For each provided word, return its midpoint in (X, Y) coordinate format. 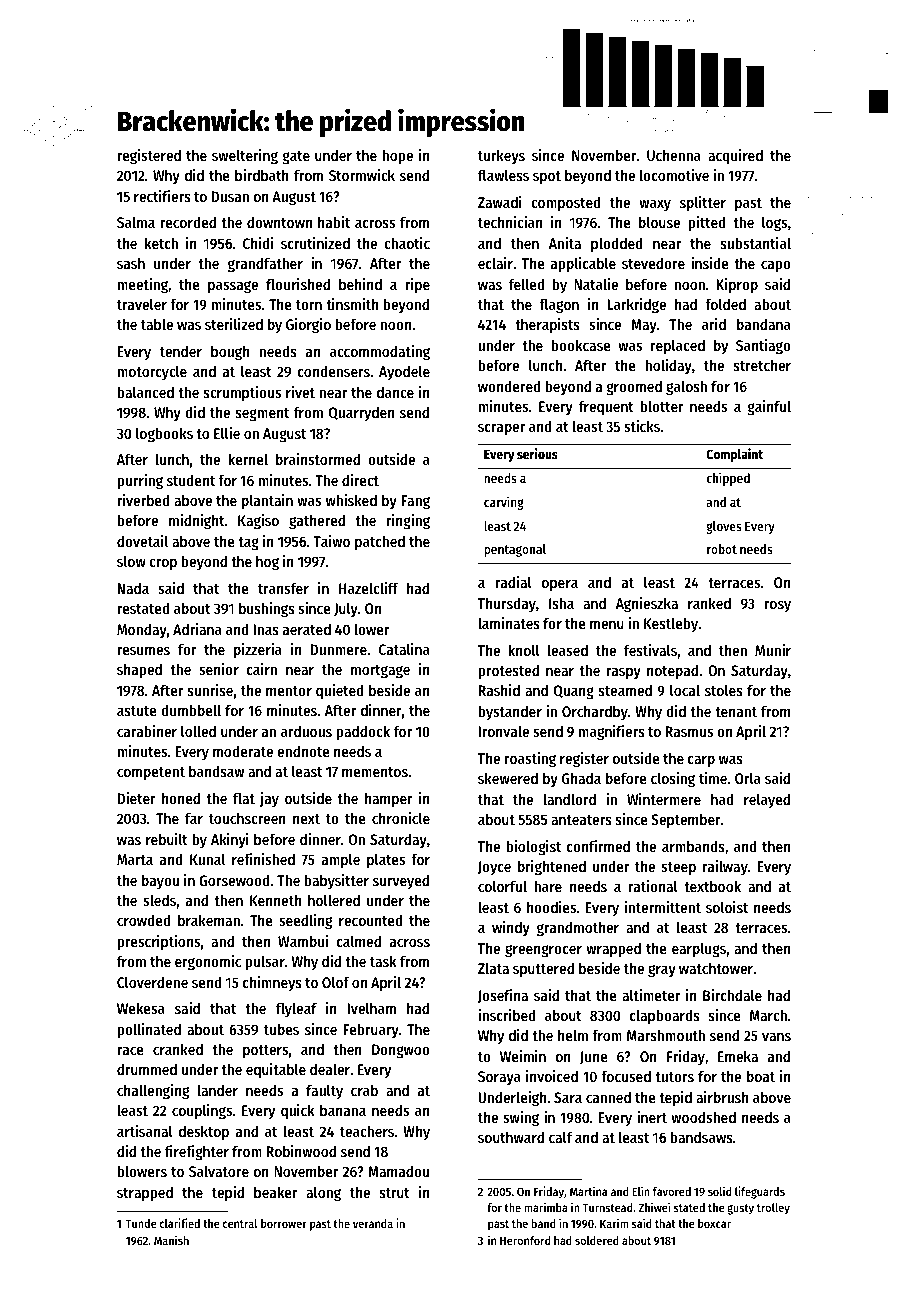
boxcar (714, 1223)
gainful (769, 408)
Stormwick (362, 175)
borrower (284, 1223)
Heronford (525, 1240)
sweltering (245, 157)
